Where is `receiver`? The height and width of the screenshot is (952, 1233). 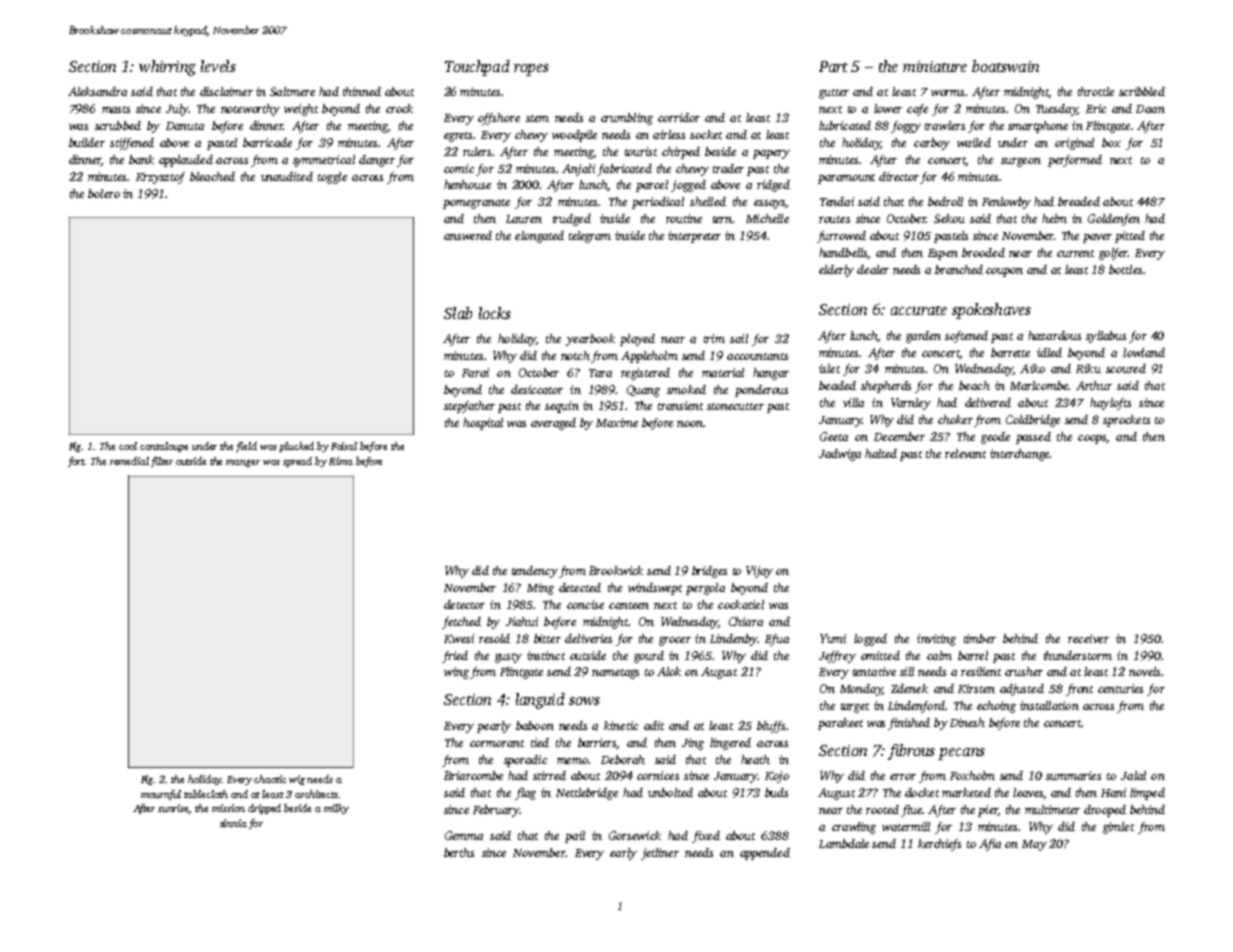
receiver is located at coordinates (1088, 638).
